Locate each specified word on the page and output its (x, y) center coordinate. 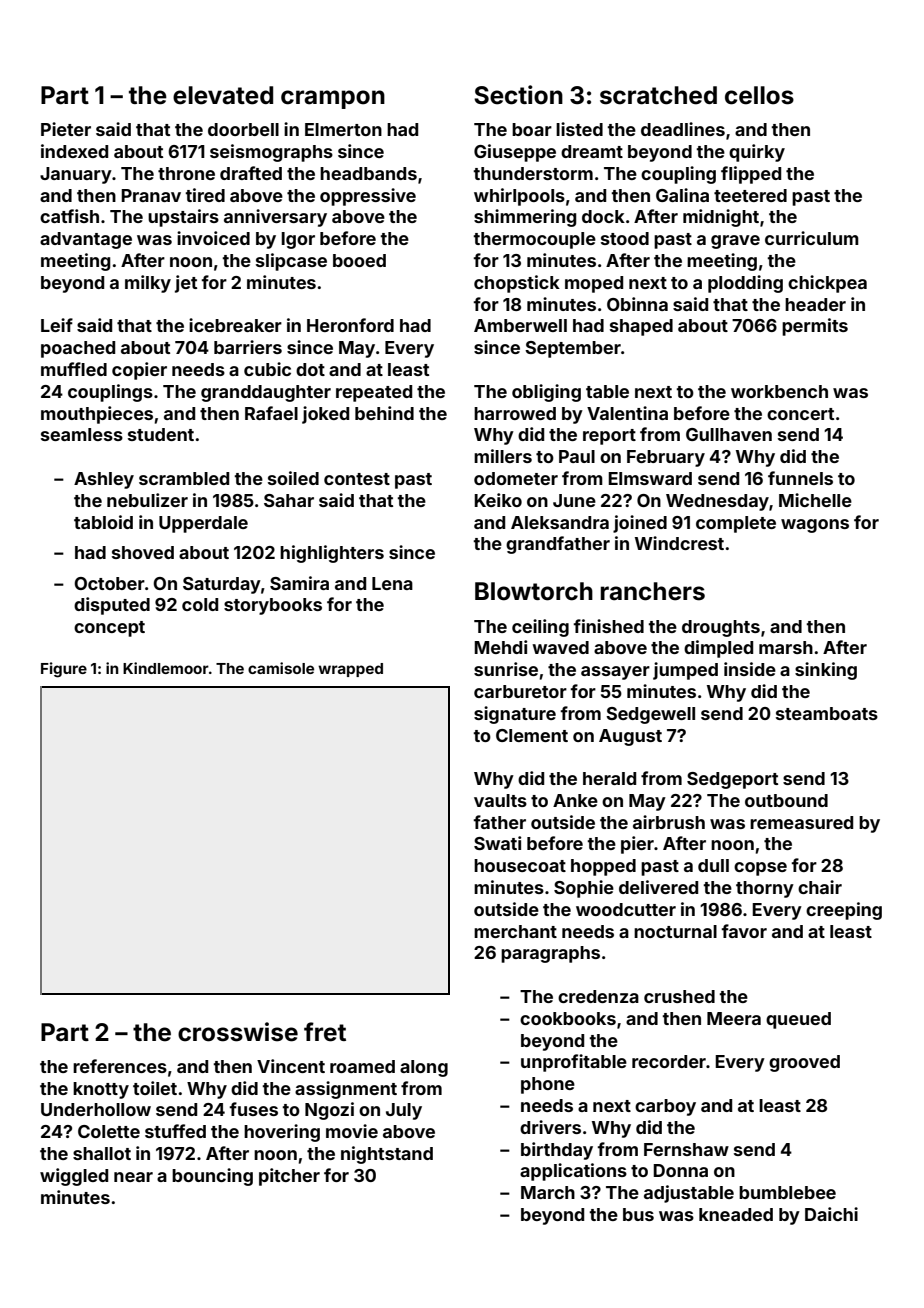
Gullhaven (729, 434)
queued (798, 1020)
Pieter (66, 129)
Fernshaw (686, 1149)
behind (384, 413)
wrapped (350, 670)
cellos (759, 95)
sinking (826, 671)
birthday (557, 1151)
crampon (333, 99)
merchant (515, 931)
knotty (101, 1090)
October (109, 583)
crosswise (238, 1032)
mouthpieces (97, 415)
